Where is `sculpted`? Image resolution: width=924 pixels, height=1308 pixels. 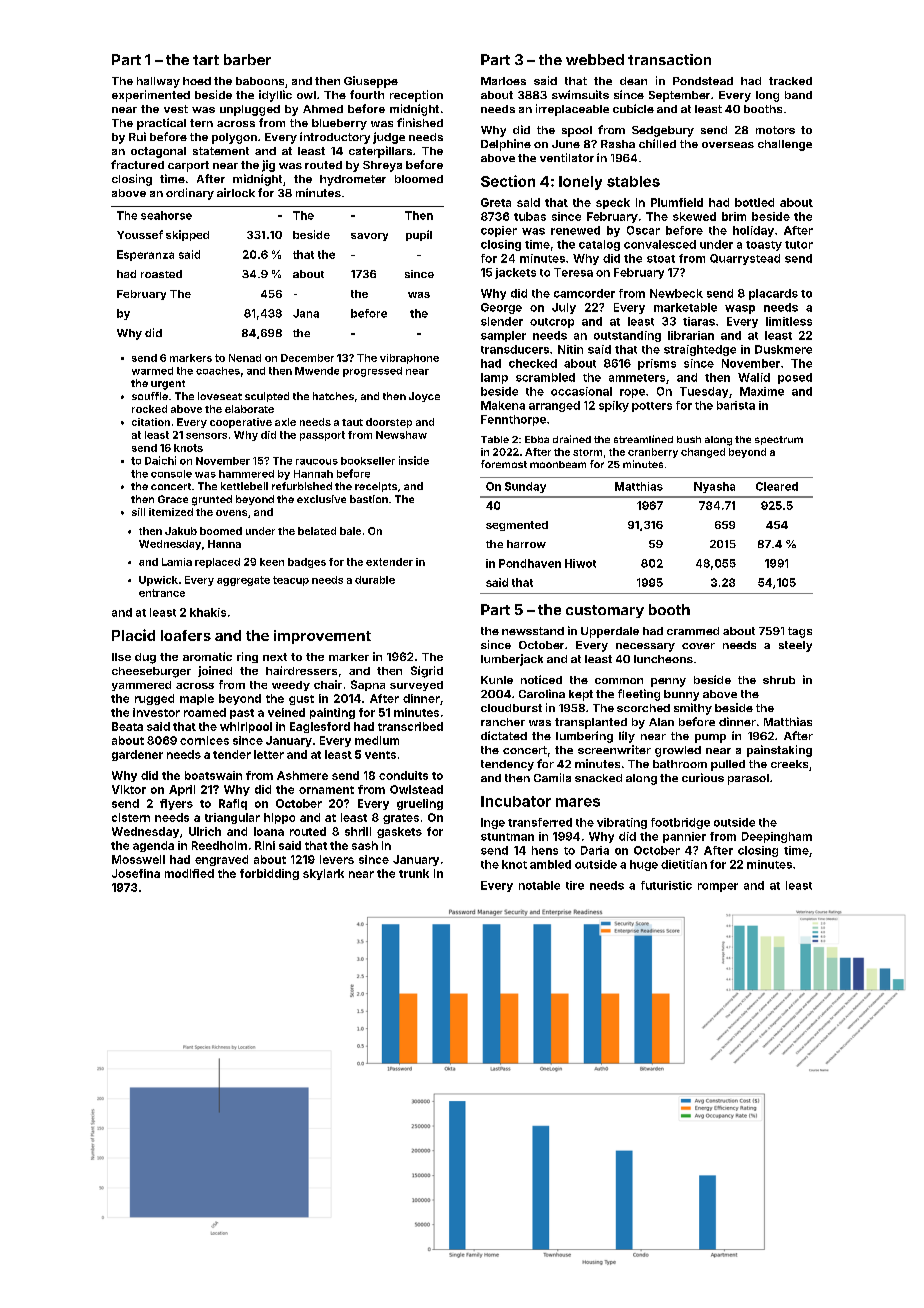
sculpted is located at coordinates (267, 397).
